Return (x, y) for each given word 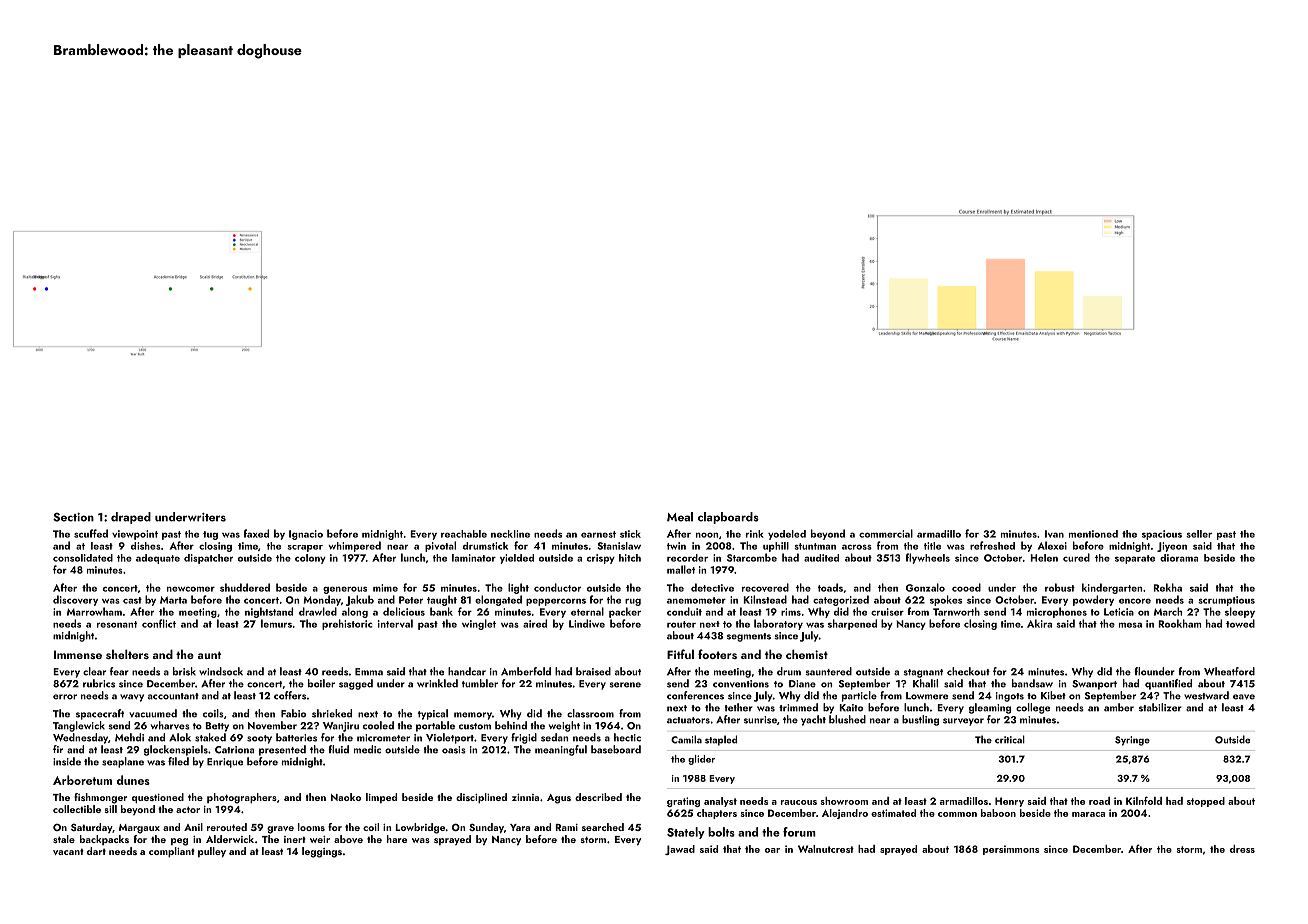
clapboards (728, 518)
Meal (680, 517)
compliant (172, 852)
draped (131, 518)
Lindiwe (587, 623)
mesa (1130, 625)
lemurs (276, 623)
